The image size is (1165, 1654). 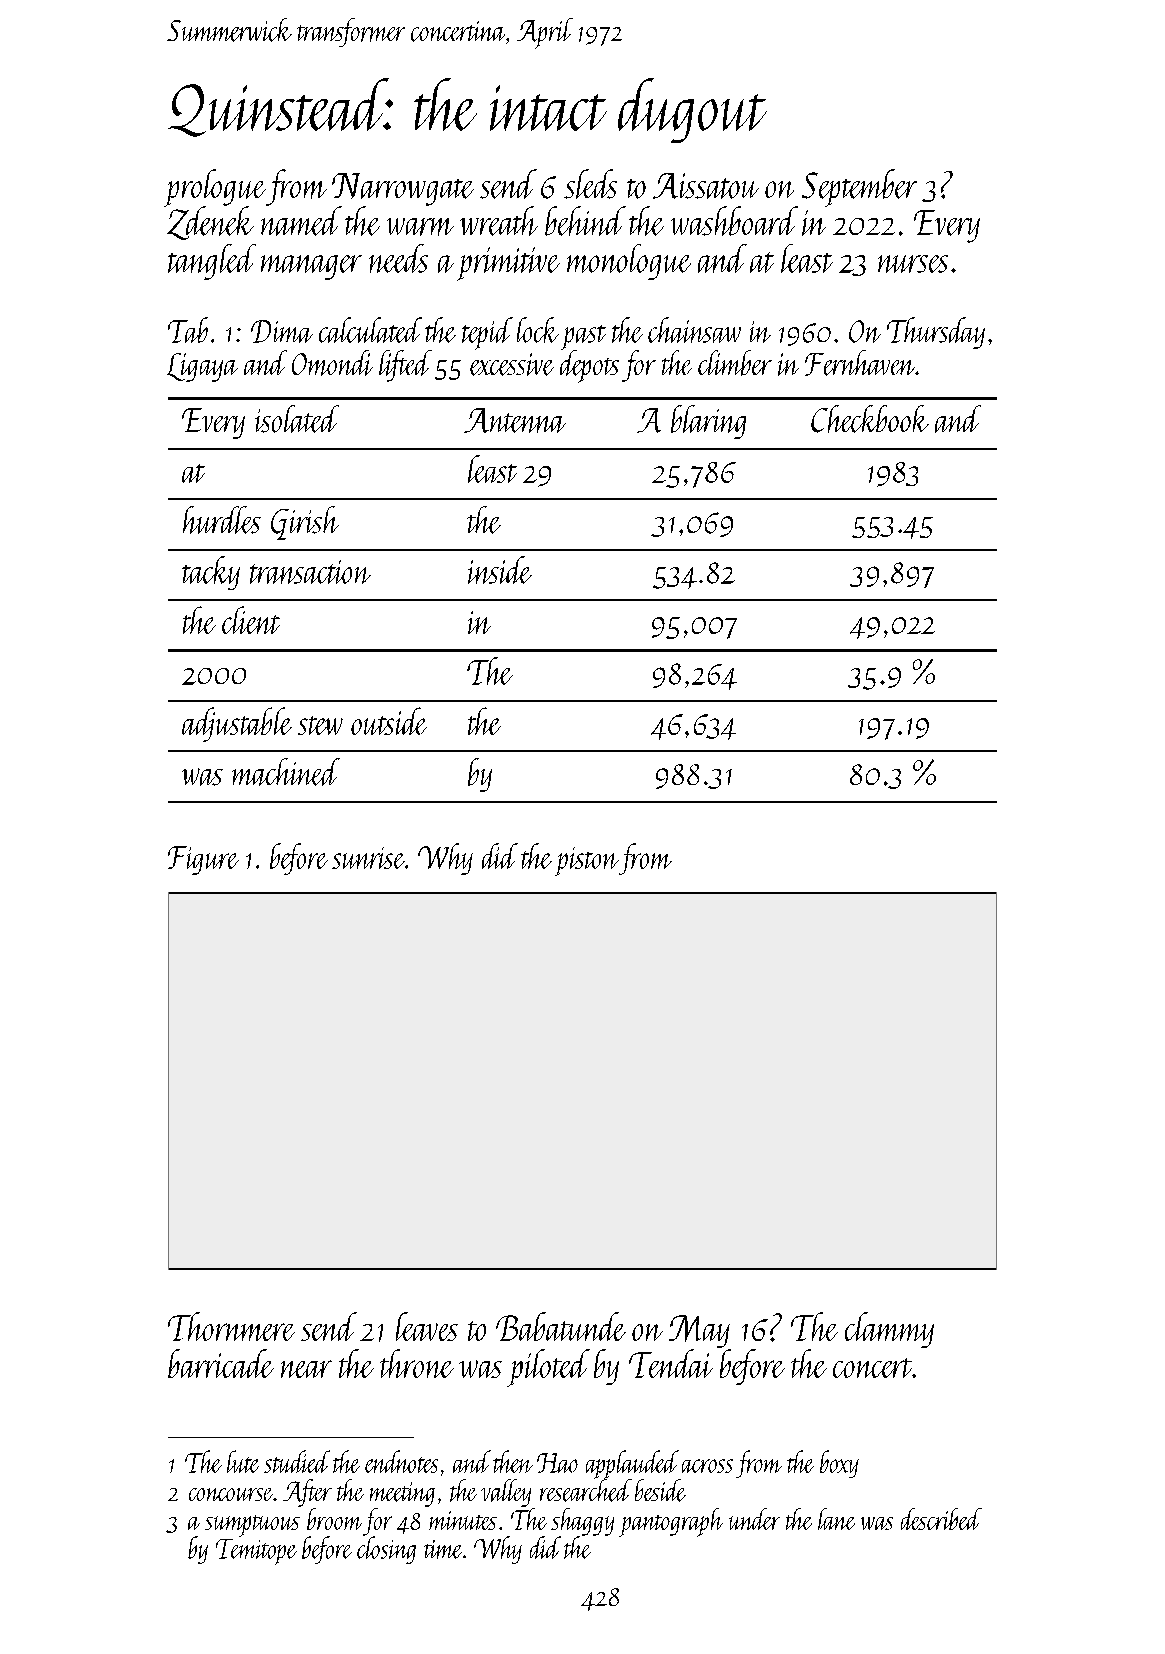 I want to click on piloted, so click(x=548, y=1368).
